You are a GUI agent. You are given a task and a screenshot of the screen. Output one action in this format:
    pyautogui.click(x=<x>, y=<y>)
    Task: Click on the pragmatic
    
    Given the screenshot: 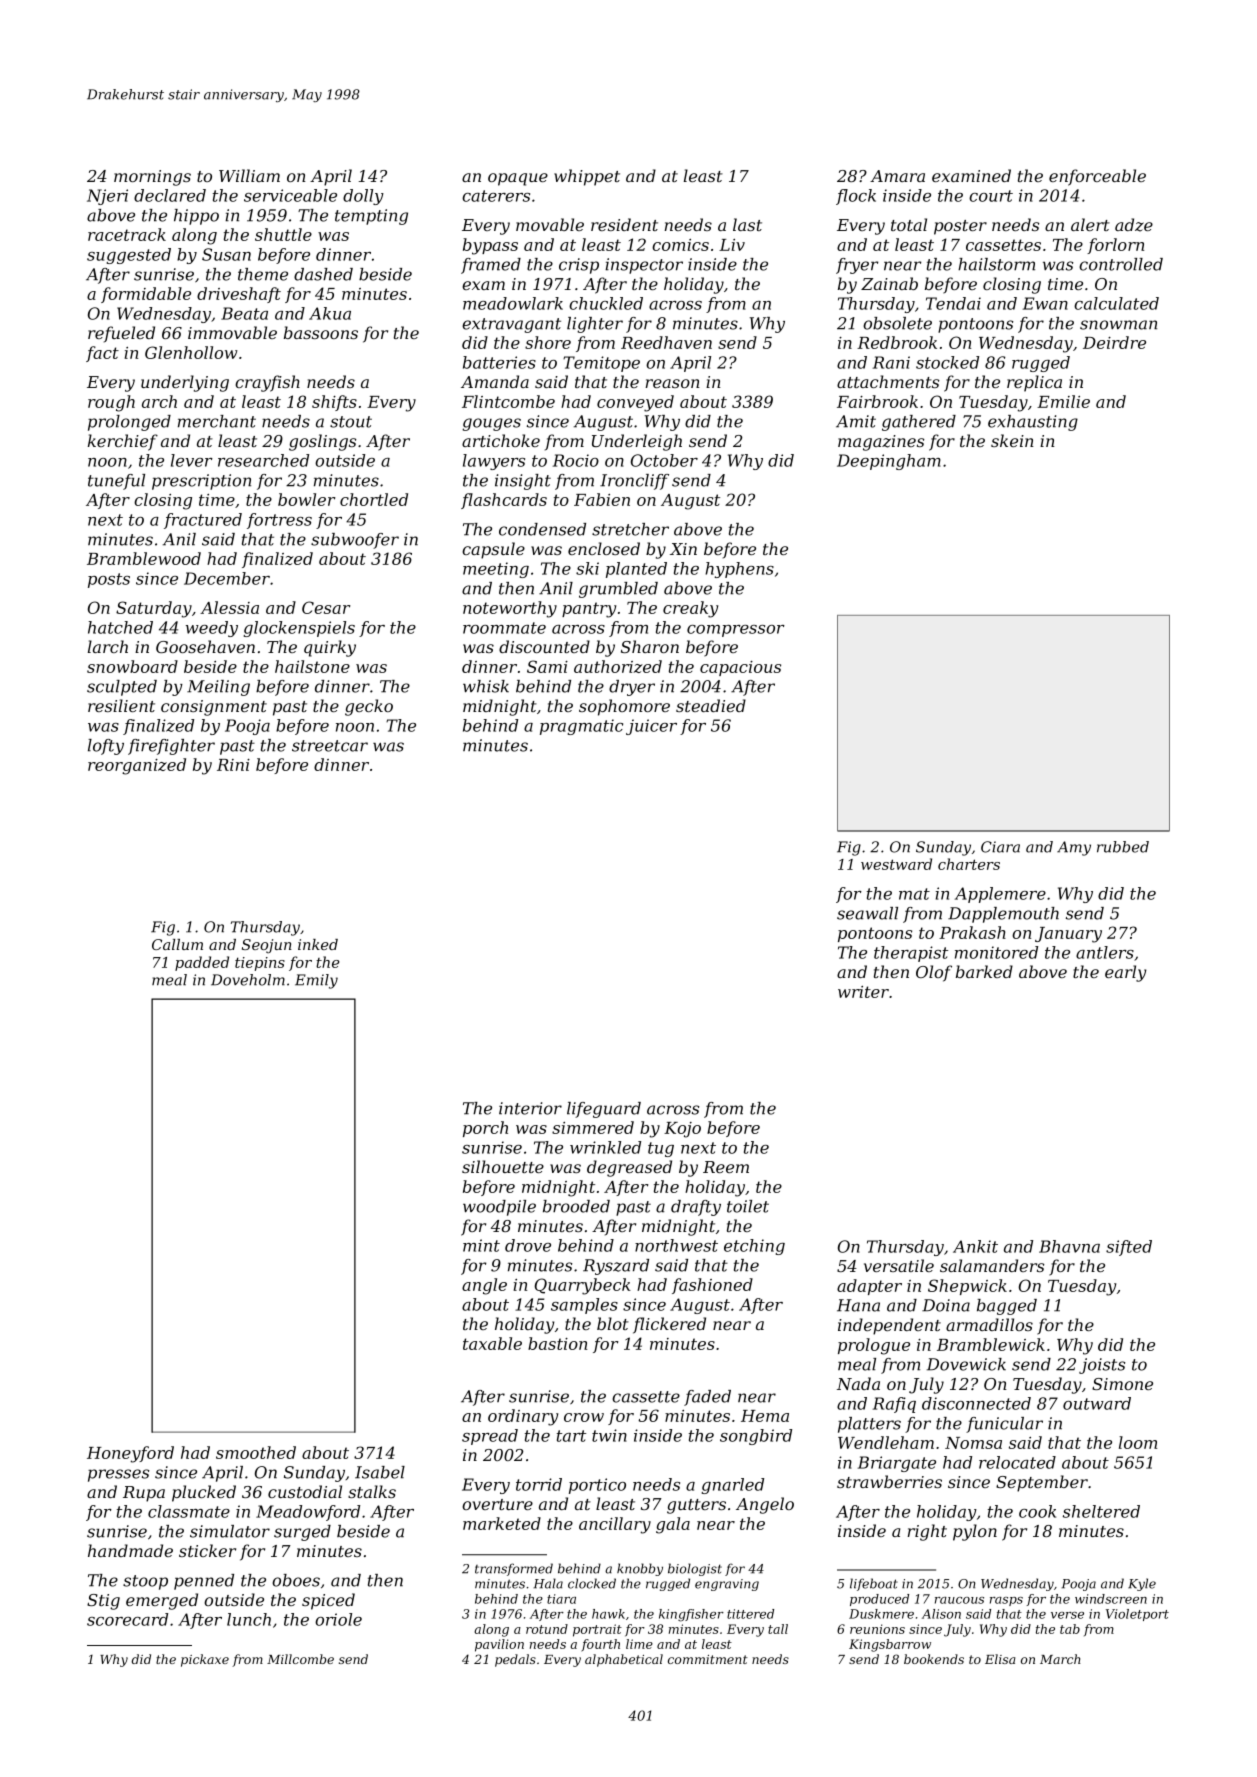 What is the action you would take?
    pyautogui.click(x=581, y=727)
